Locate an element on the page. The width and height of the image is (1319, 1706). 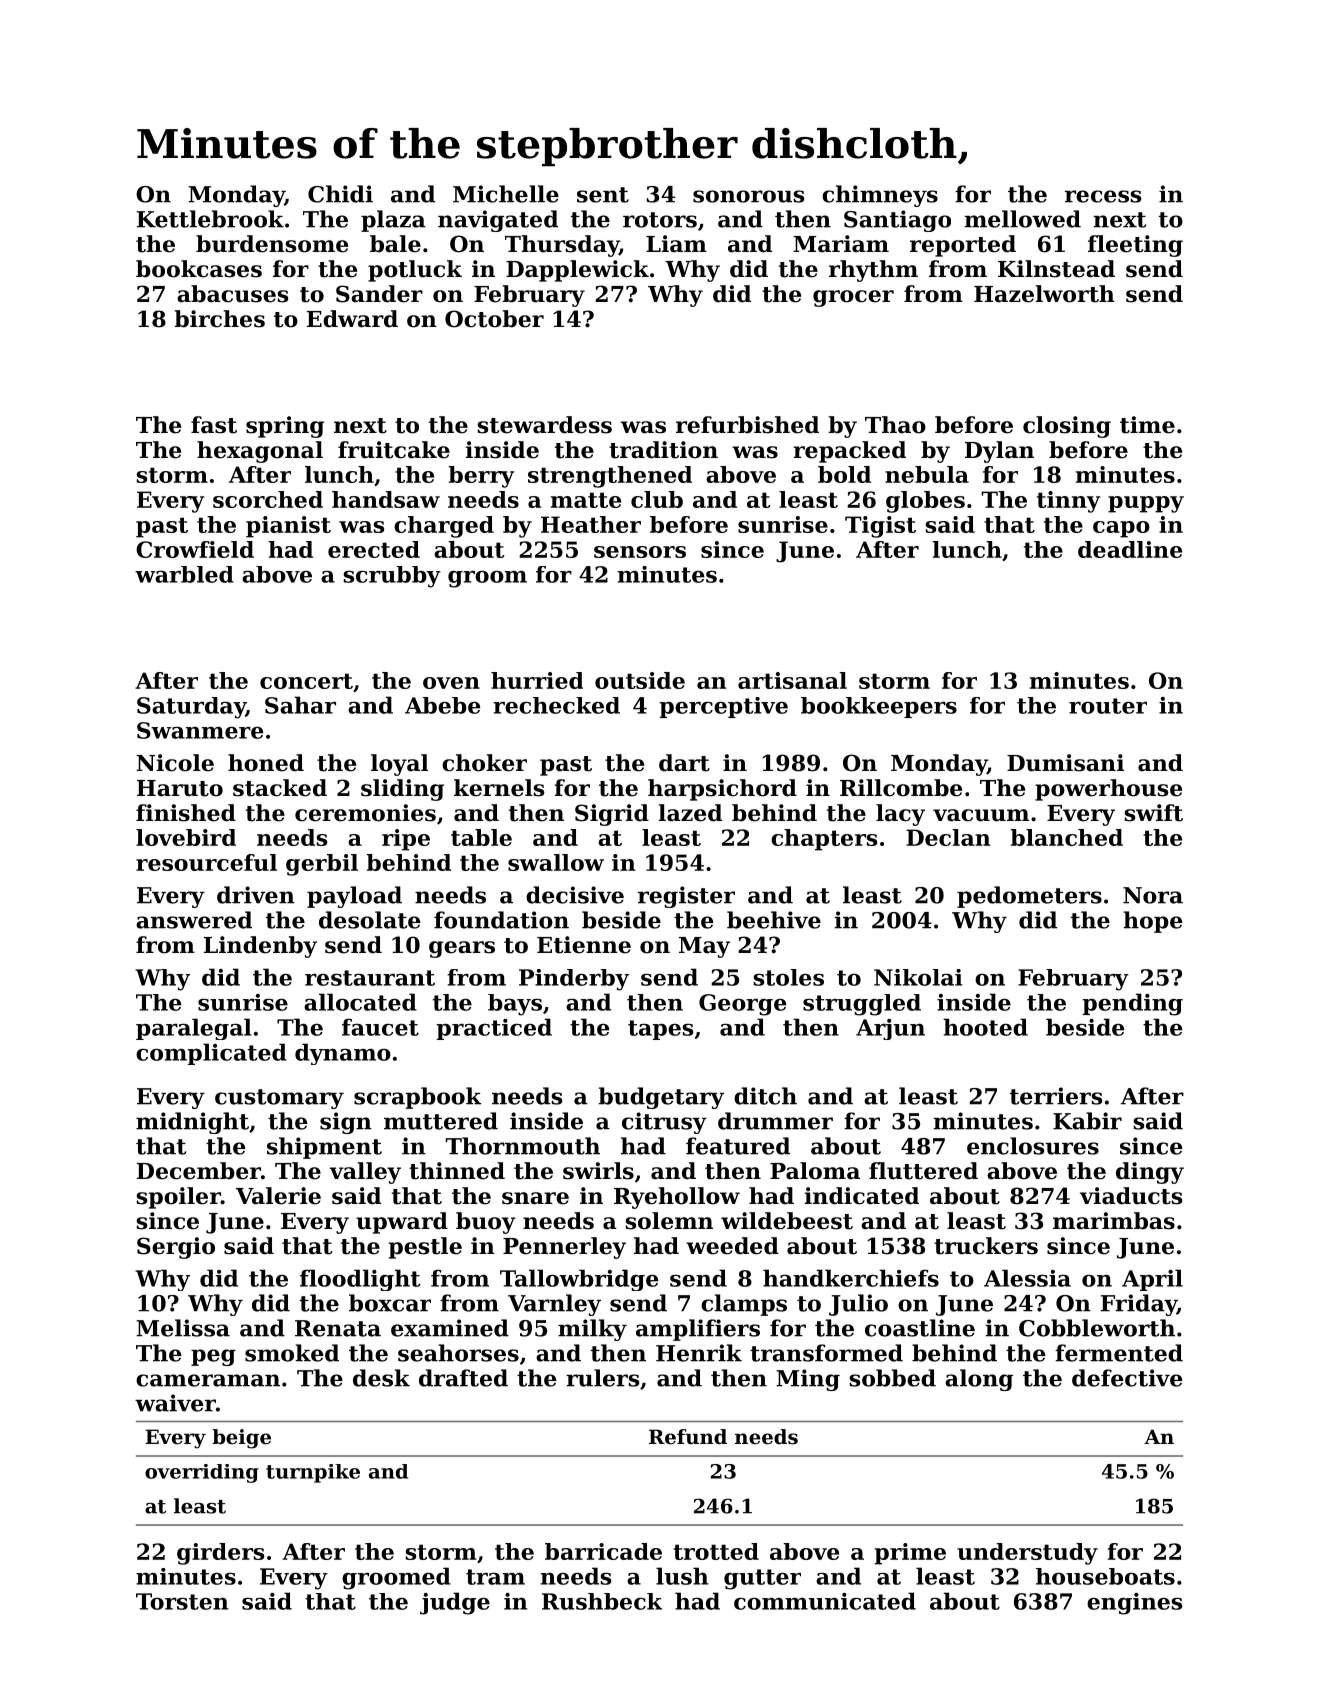
outside is located at coordinates (640, 680).
